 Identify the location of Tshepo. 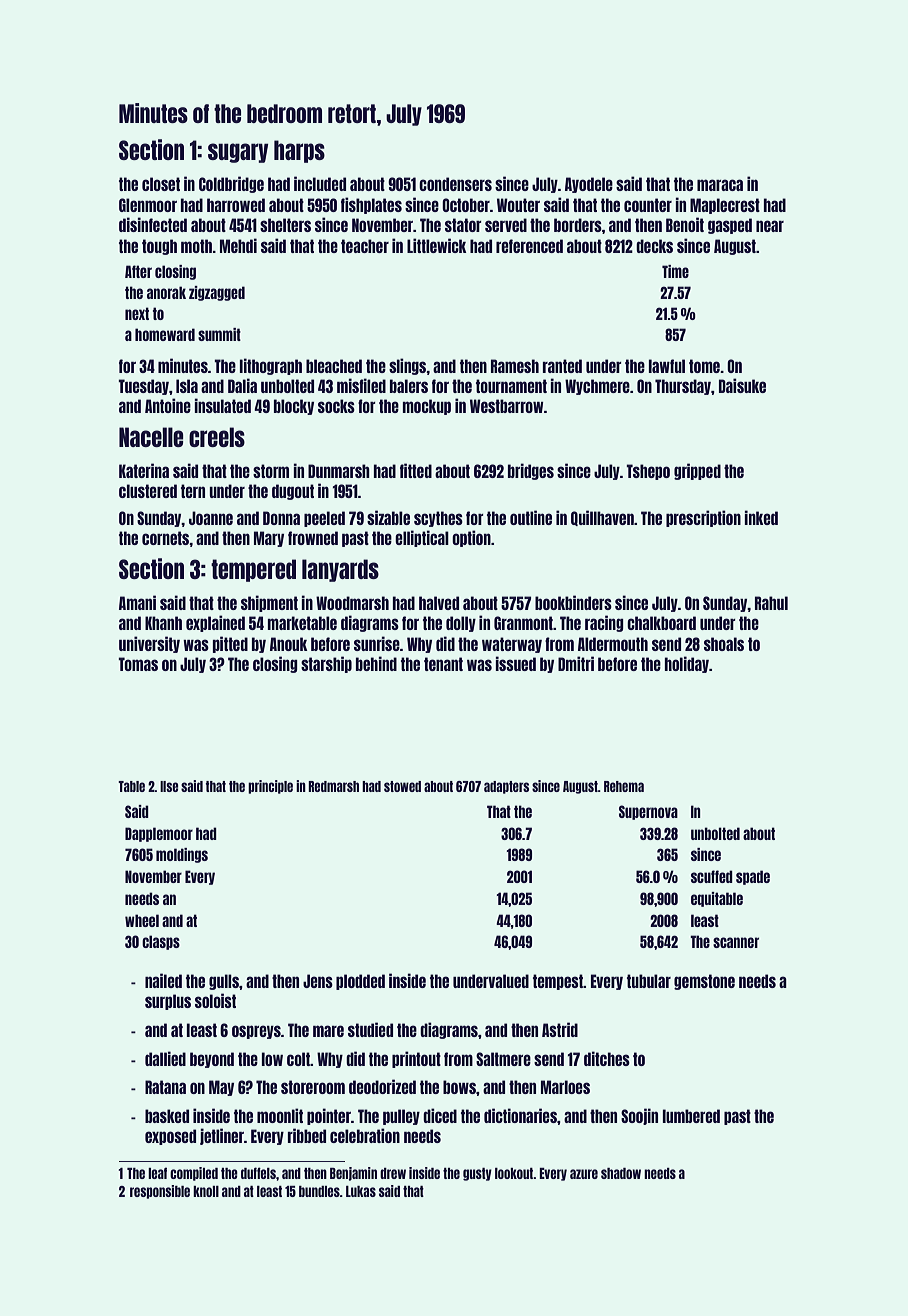
(648, 472).
